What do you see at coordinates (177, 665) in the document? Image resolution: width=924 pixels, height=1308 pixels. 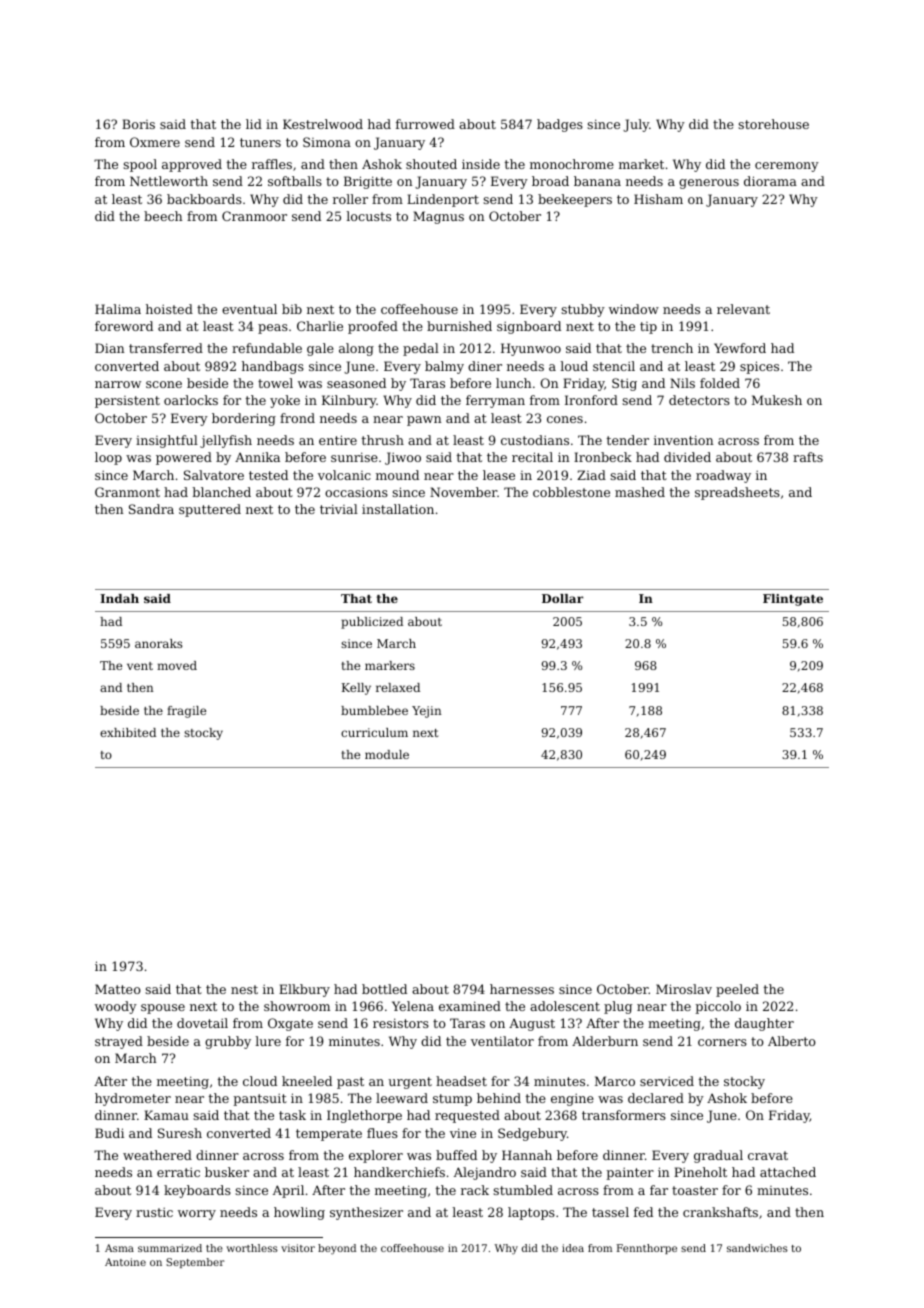 I see `moved` at bounding box center [177, 665].
